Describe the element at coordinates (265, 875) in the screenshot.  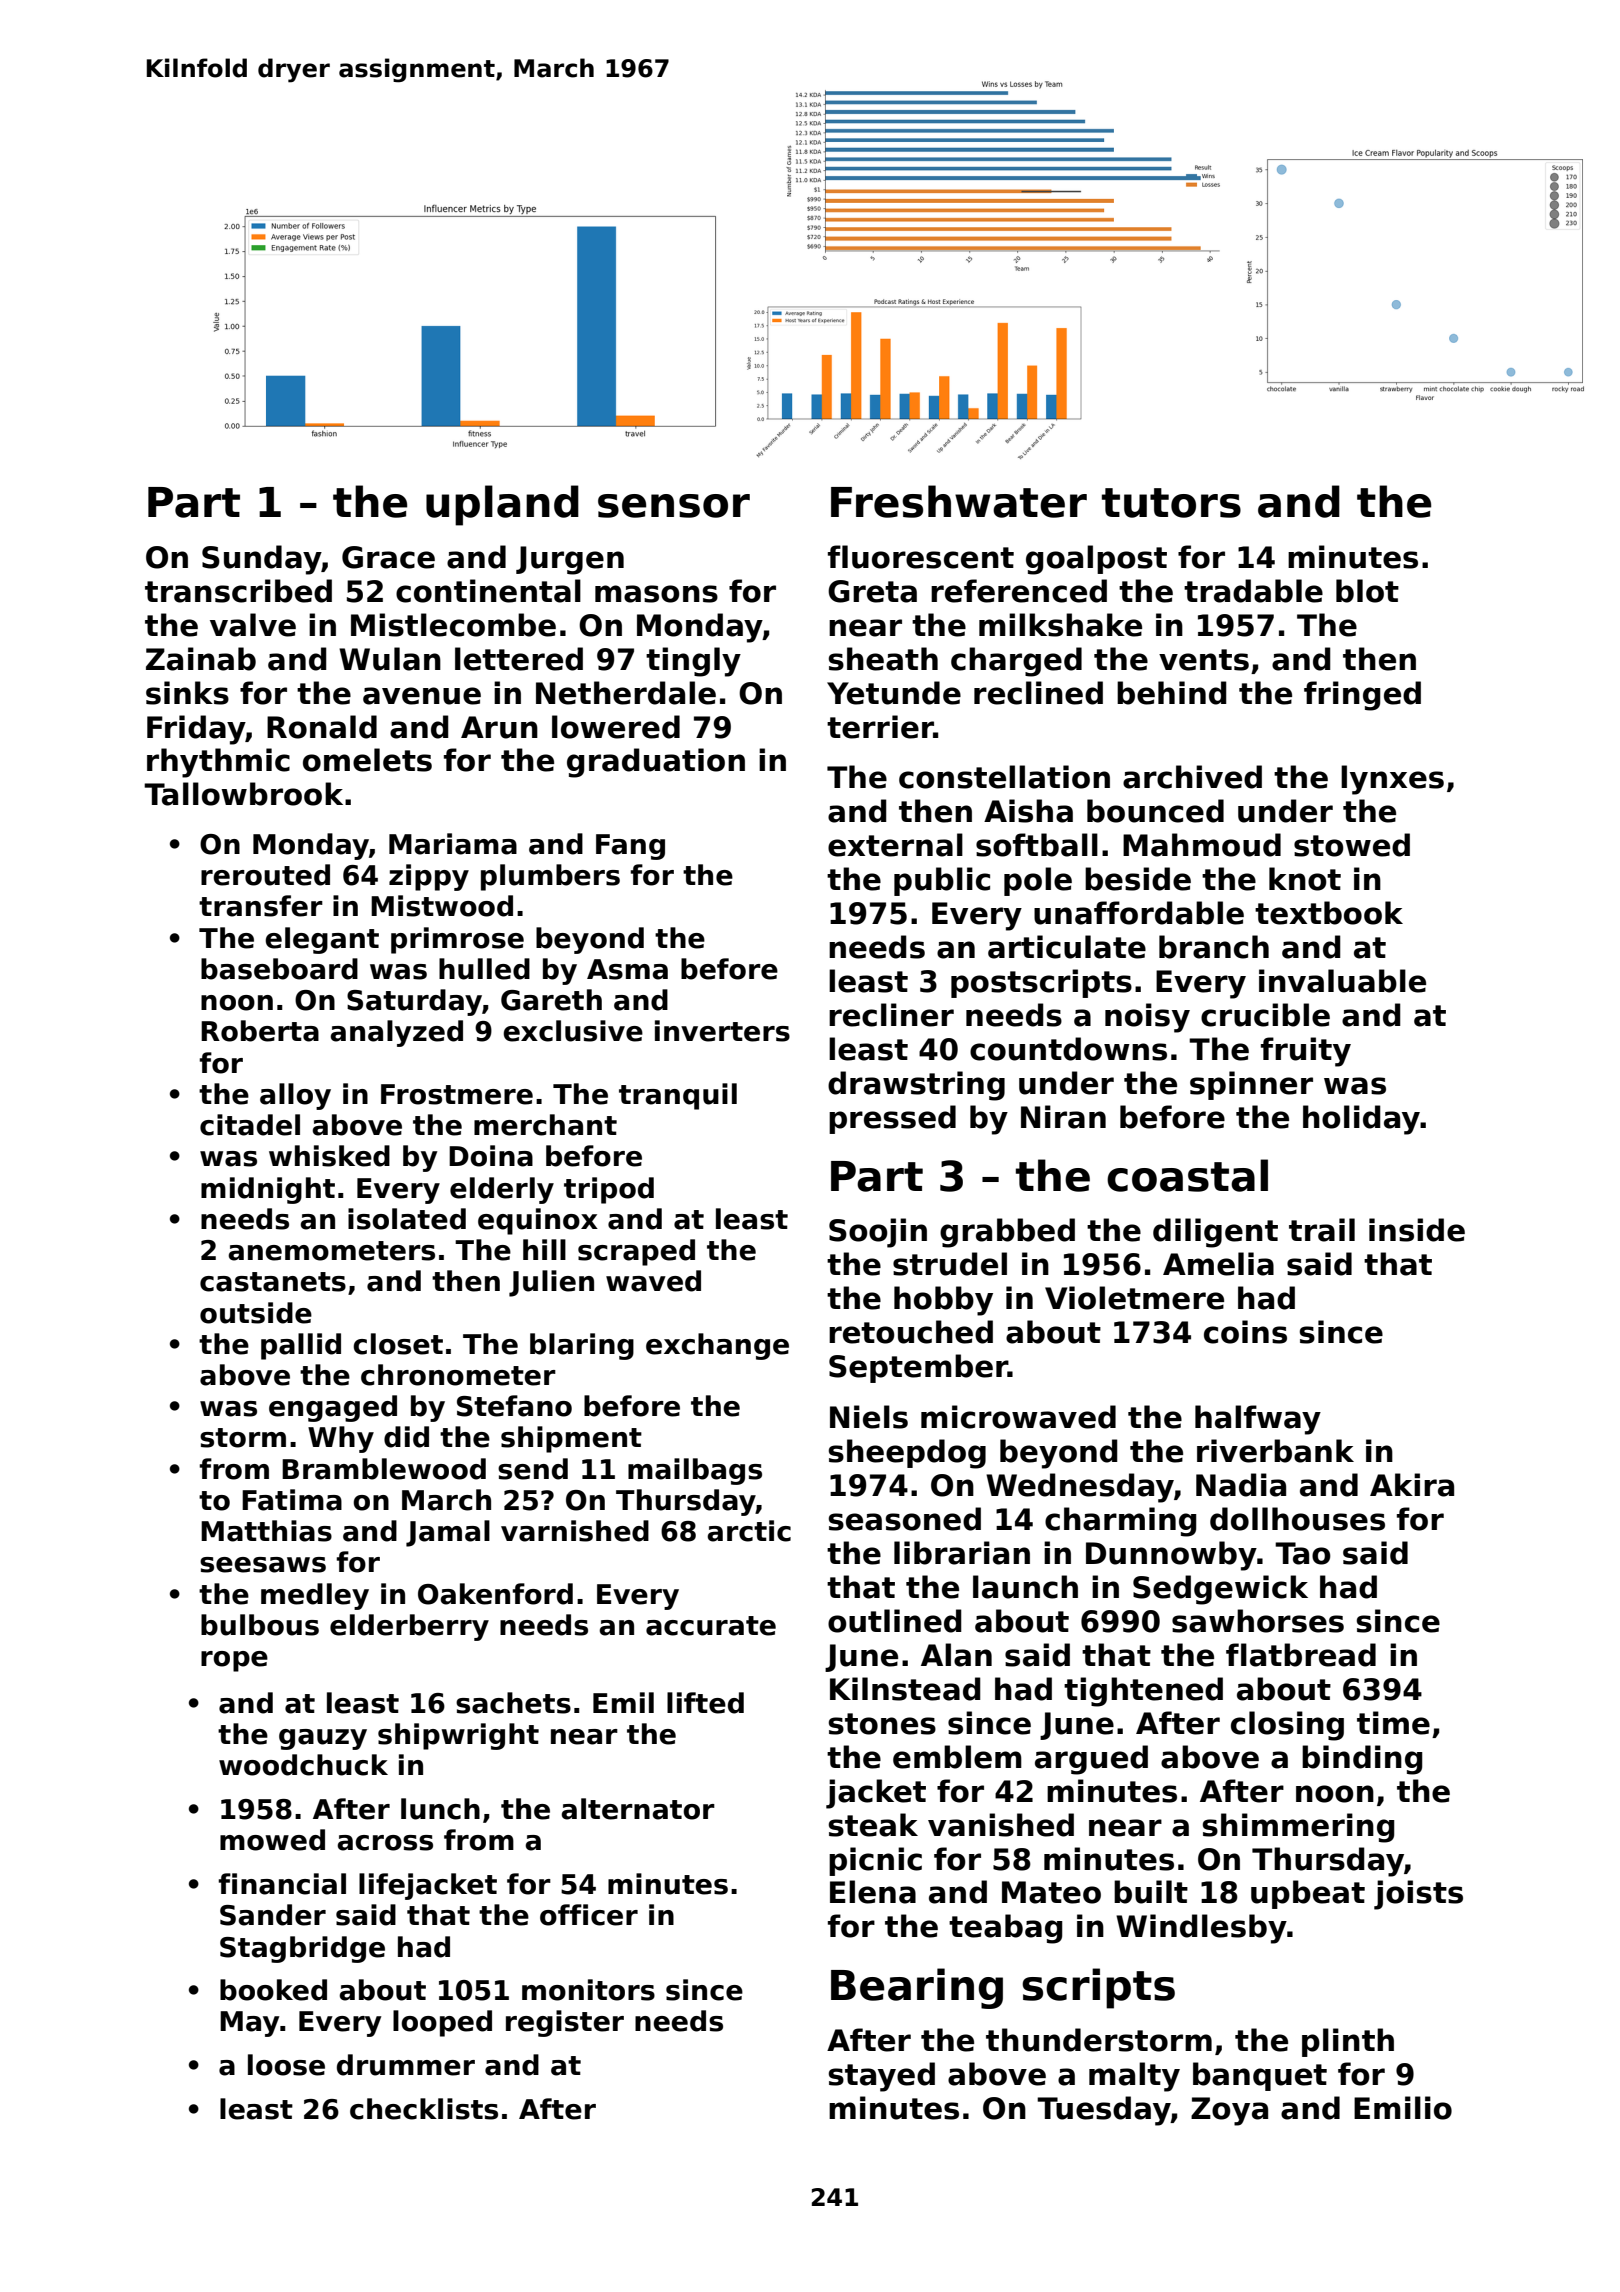
I see `rerouted` at that location.
